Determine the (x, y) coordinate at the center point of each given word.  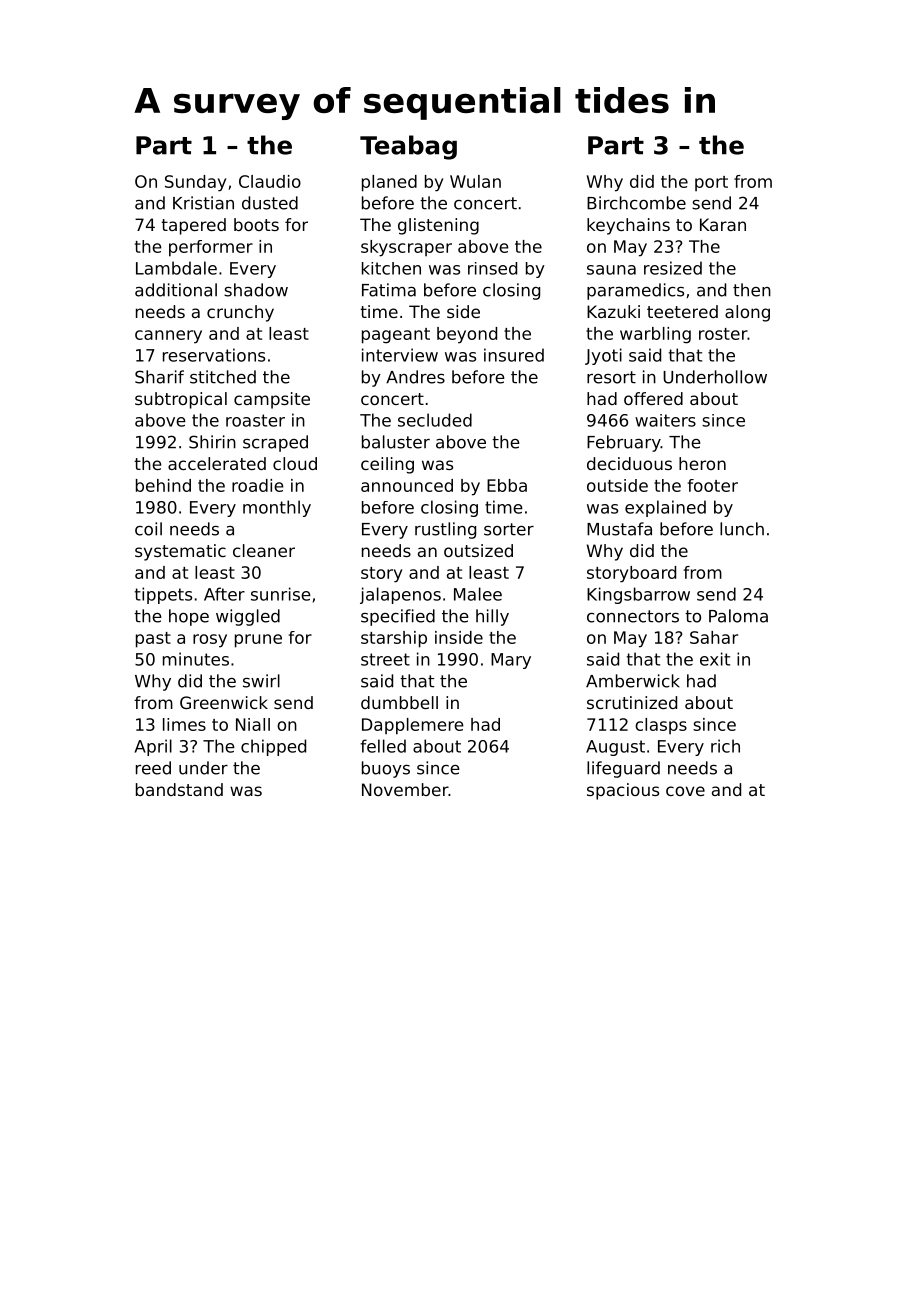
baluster (396, 442)
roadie (258, 485)
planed (389, 183)
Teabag (408, 147)
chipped (273, 747)
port (711, 183)
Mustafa (619, 529)
